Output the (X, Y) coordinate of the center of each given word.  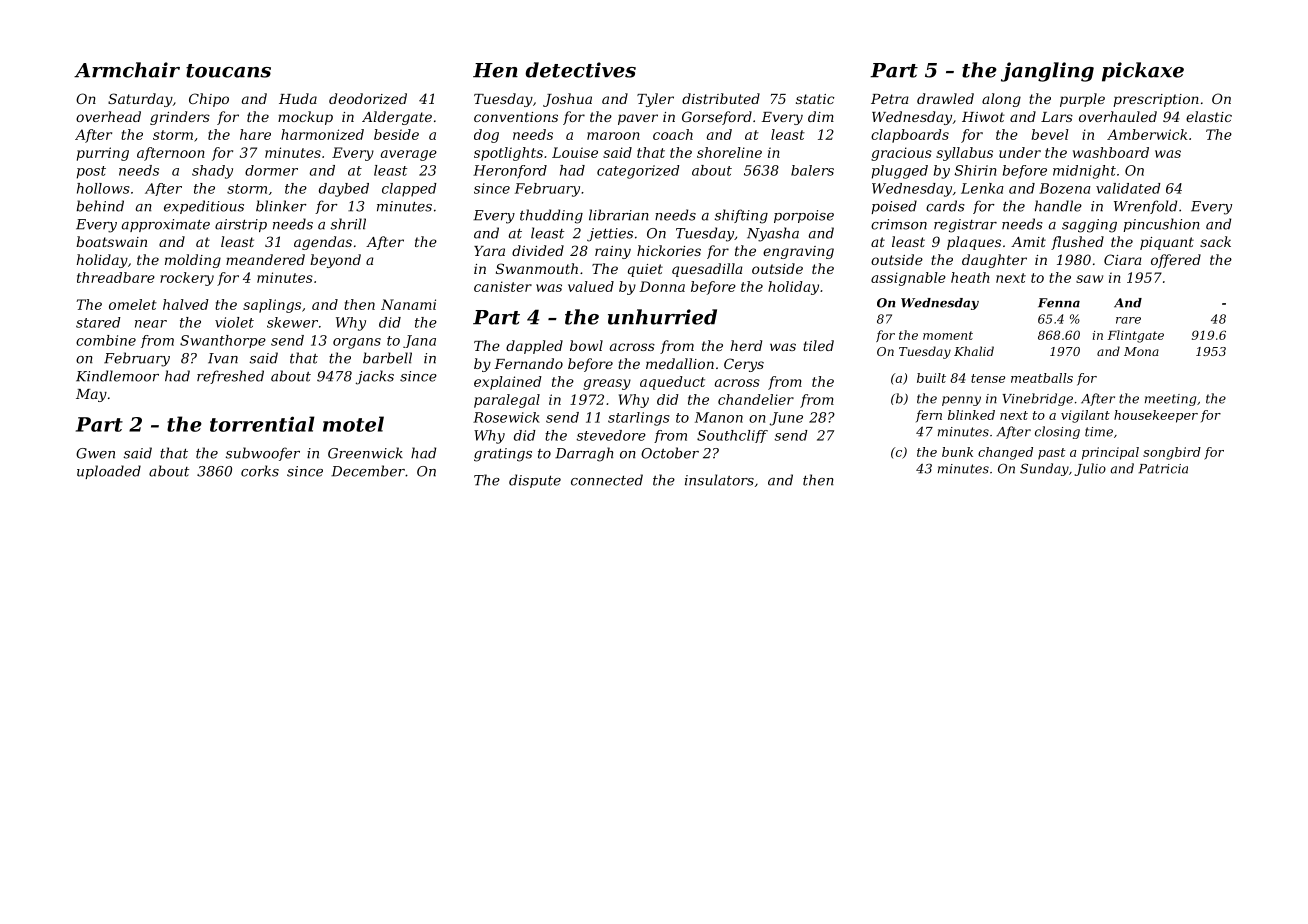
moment (948, 335)
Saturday (140, 100)
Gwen (95, 453)
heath (970, 277)
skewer (292, 322)
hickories (669, 250)
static (815, 99)
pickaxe (1143, 72)
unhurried (662, 317)
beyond (335, 261)
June (786, 419)
